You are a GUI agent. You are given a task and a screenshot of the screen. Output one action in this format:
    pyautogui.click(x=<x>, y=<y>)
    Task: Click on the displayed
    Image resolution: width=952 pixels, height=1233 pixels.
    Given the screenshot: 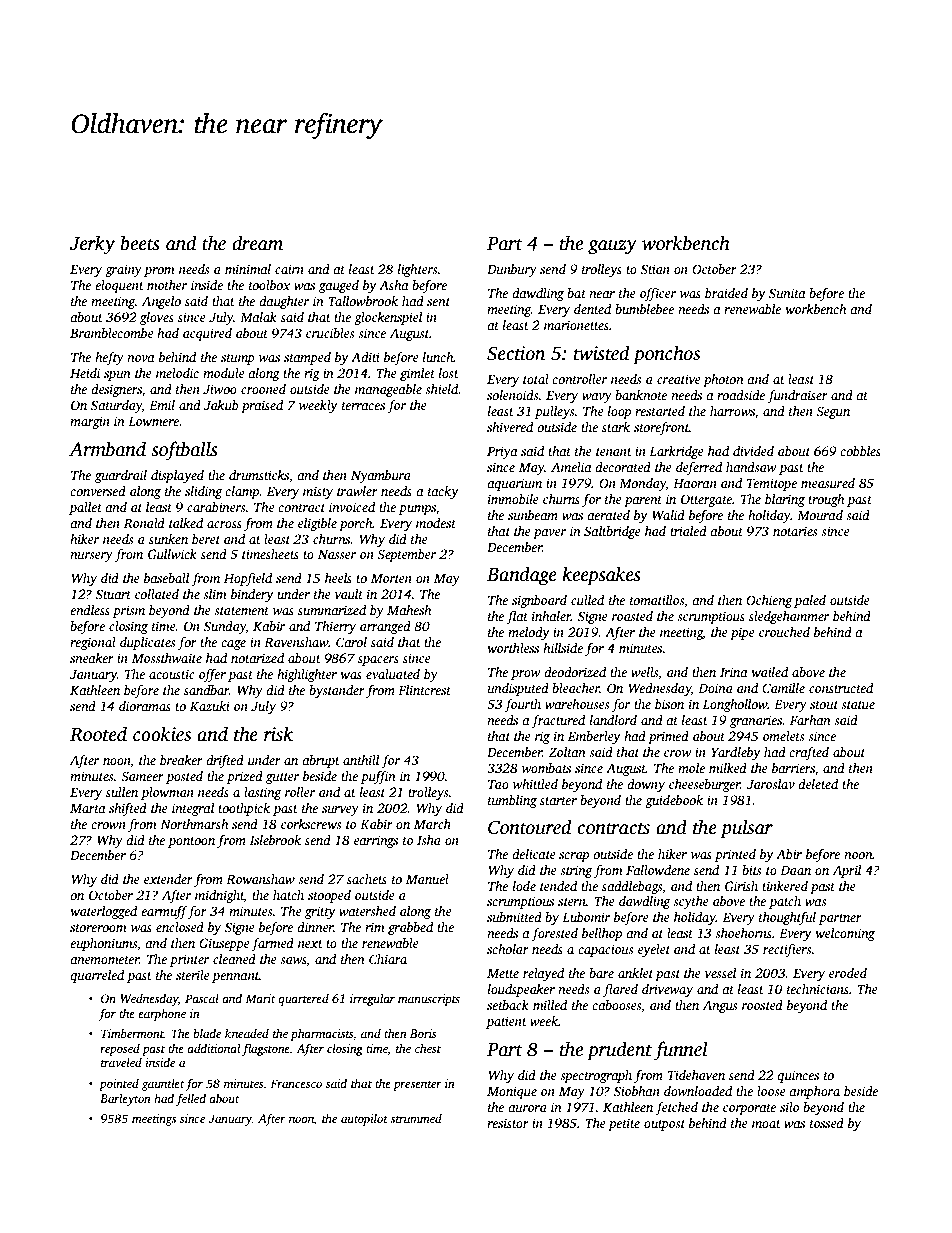 What is the action you would take?
    pyautogui.click(x=177, y=476)
